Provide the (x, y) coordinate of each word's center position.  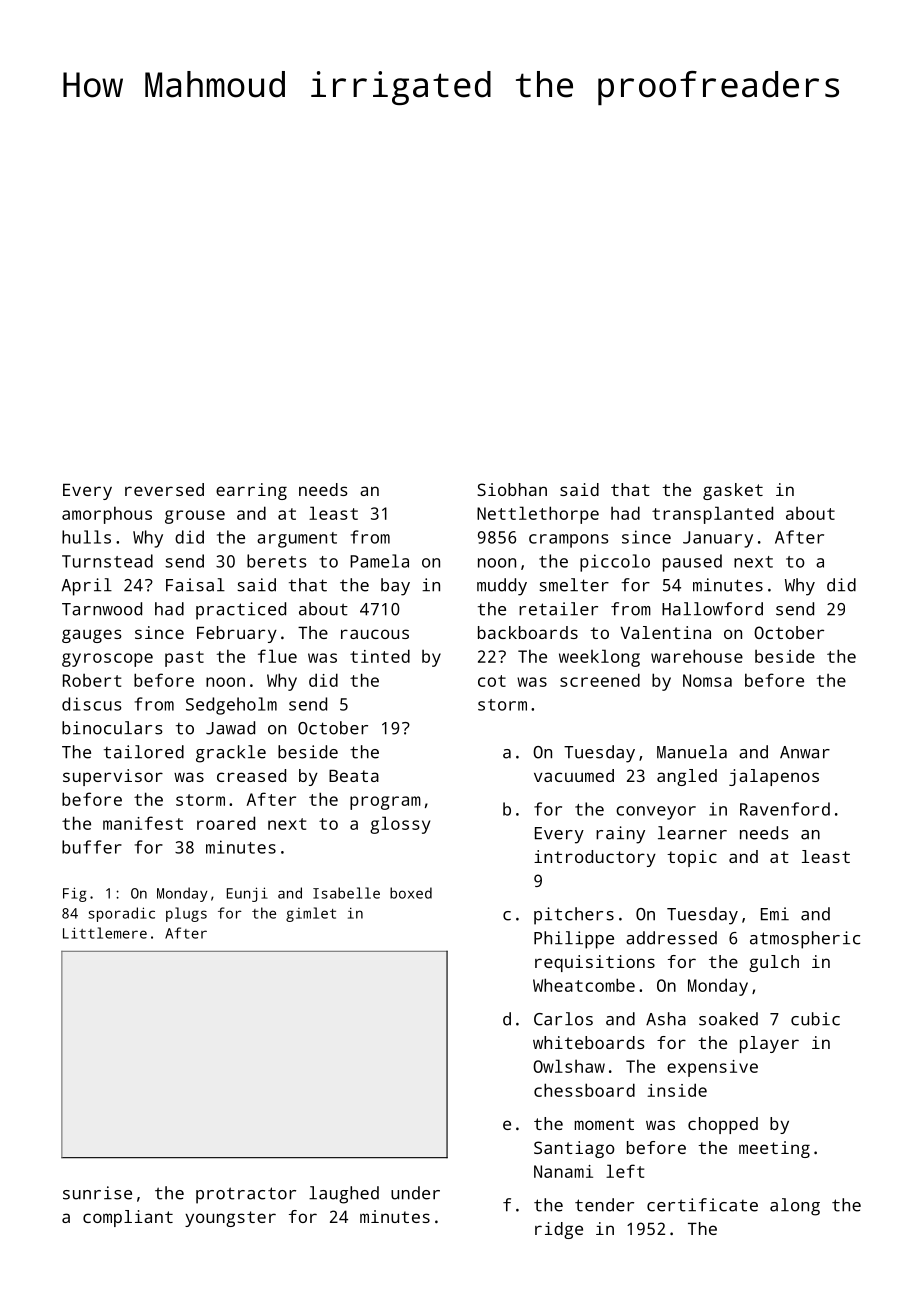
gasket (733, 491)
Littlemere (105, 933)
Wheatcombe (584, 985)
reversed (164, 489)
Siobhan (512, 489)
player (769, 1044)
